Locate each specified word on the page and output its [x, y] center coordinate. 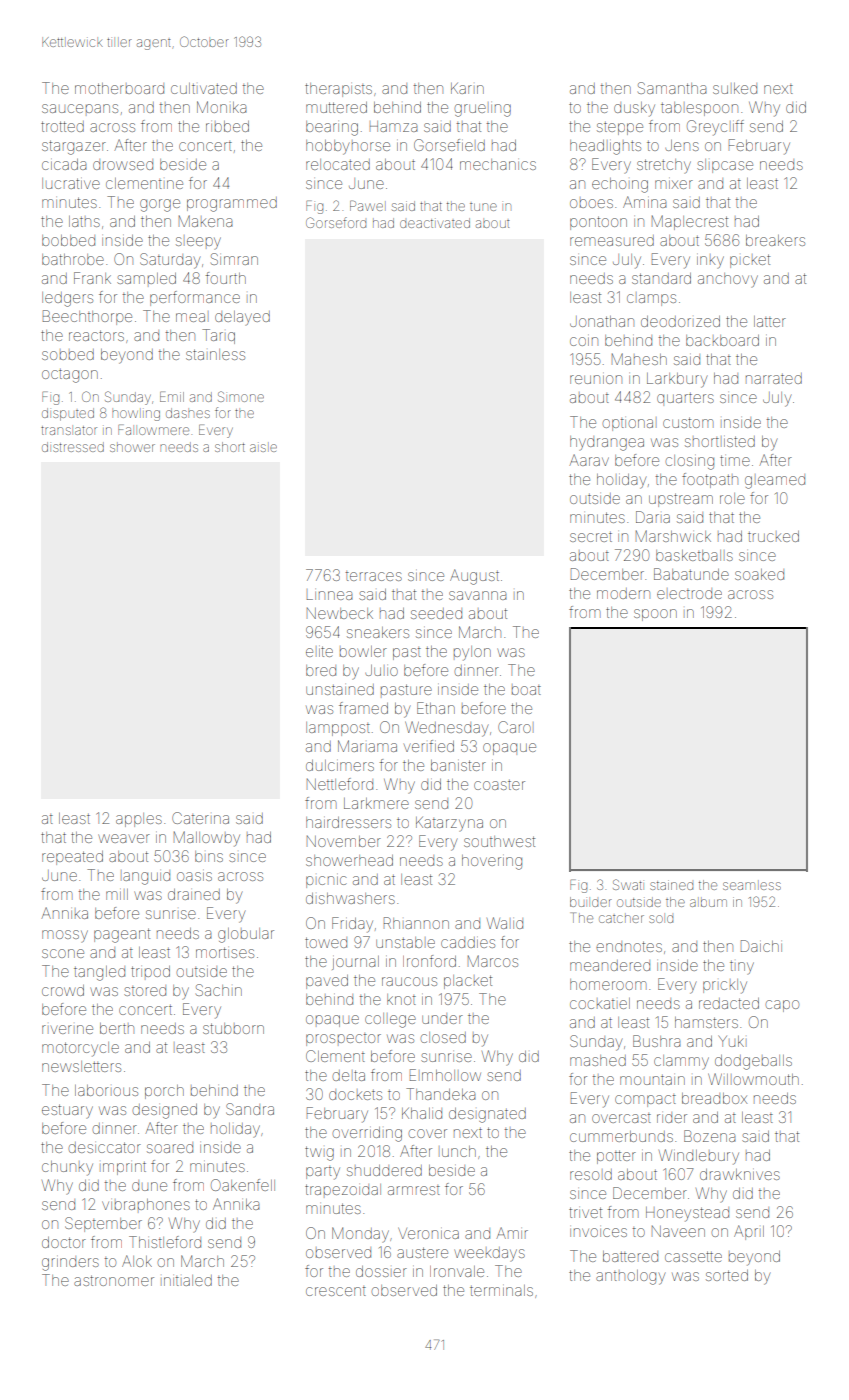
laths [84, 221]
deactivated [435, 223]
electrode [689, 594]
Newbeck [340, 613]
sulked [735, 88]
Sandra [250, 1109]
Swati [627, 884]
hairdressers [348, 822]
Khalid [422, 1113]
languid [146, 878]
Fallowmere [153, 429]
